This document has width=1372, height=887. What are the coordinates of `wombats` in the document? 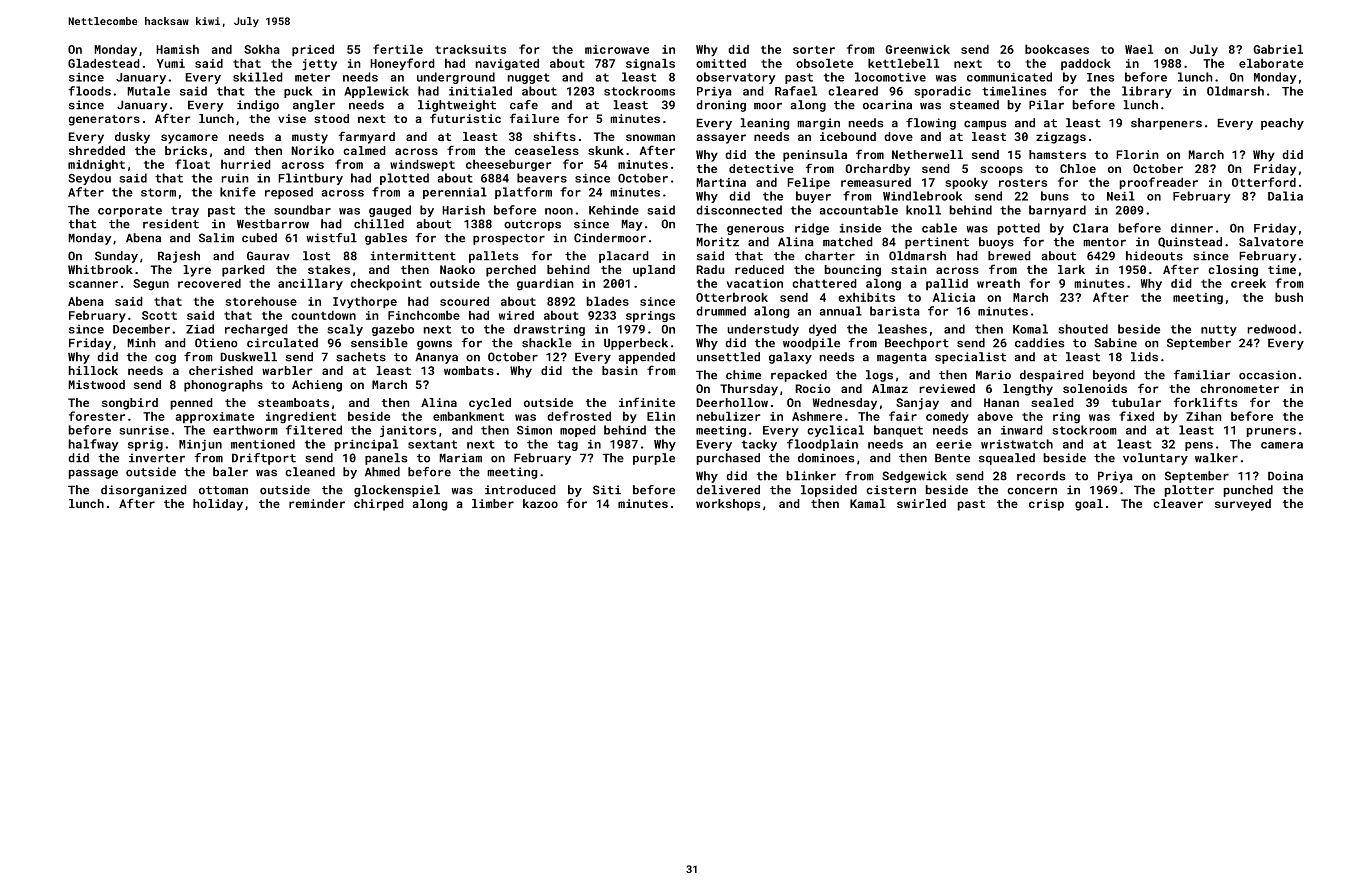 It's located at (469, 370).
